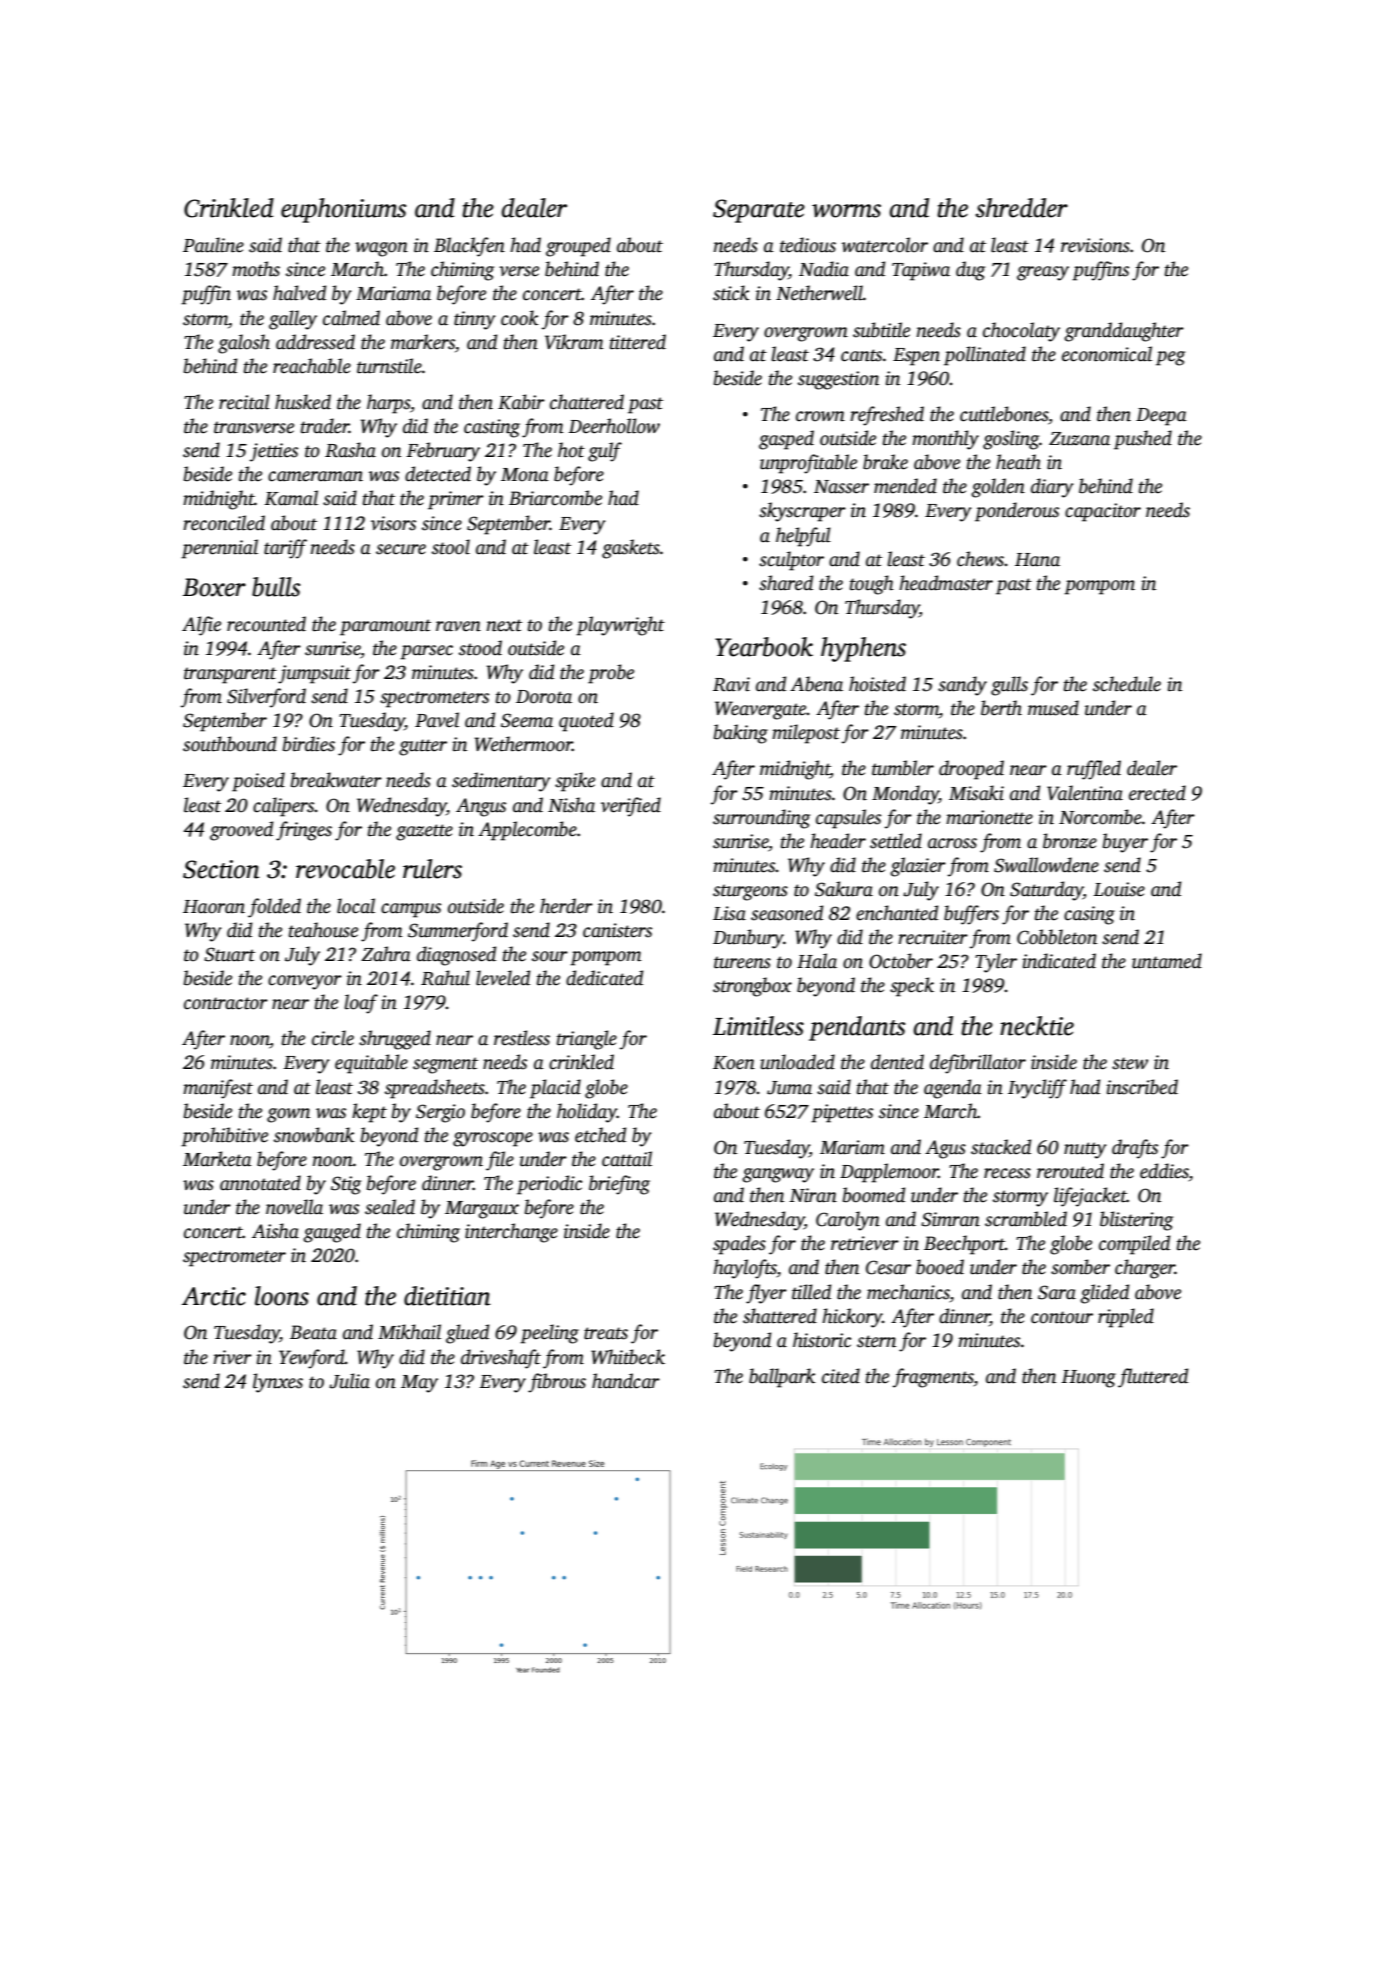  I want to click on grouped, so click(578, 247).
